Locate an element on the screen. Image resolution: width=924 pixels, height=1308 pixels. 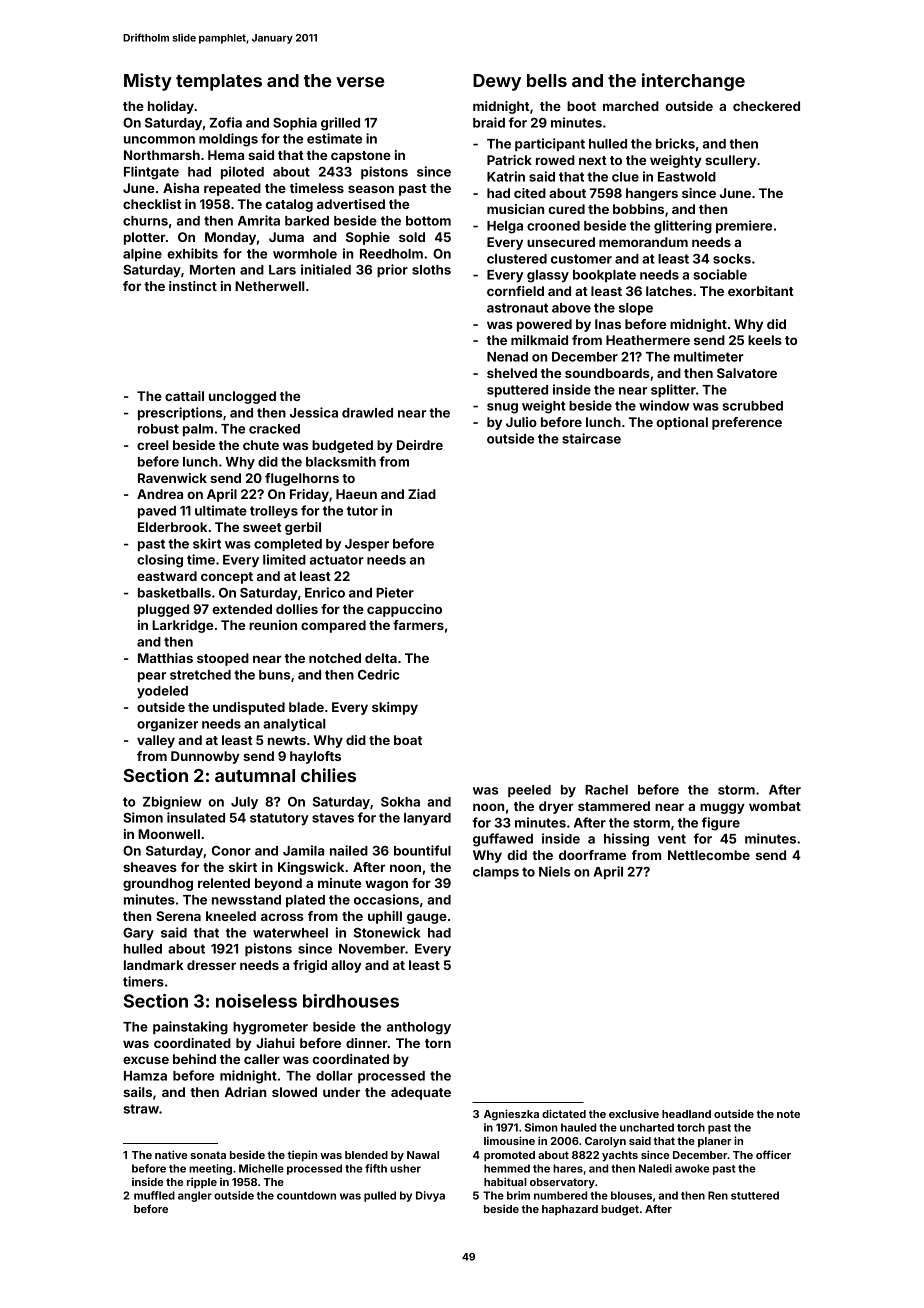
bottom is located at coordinates (428, 221).
